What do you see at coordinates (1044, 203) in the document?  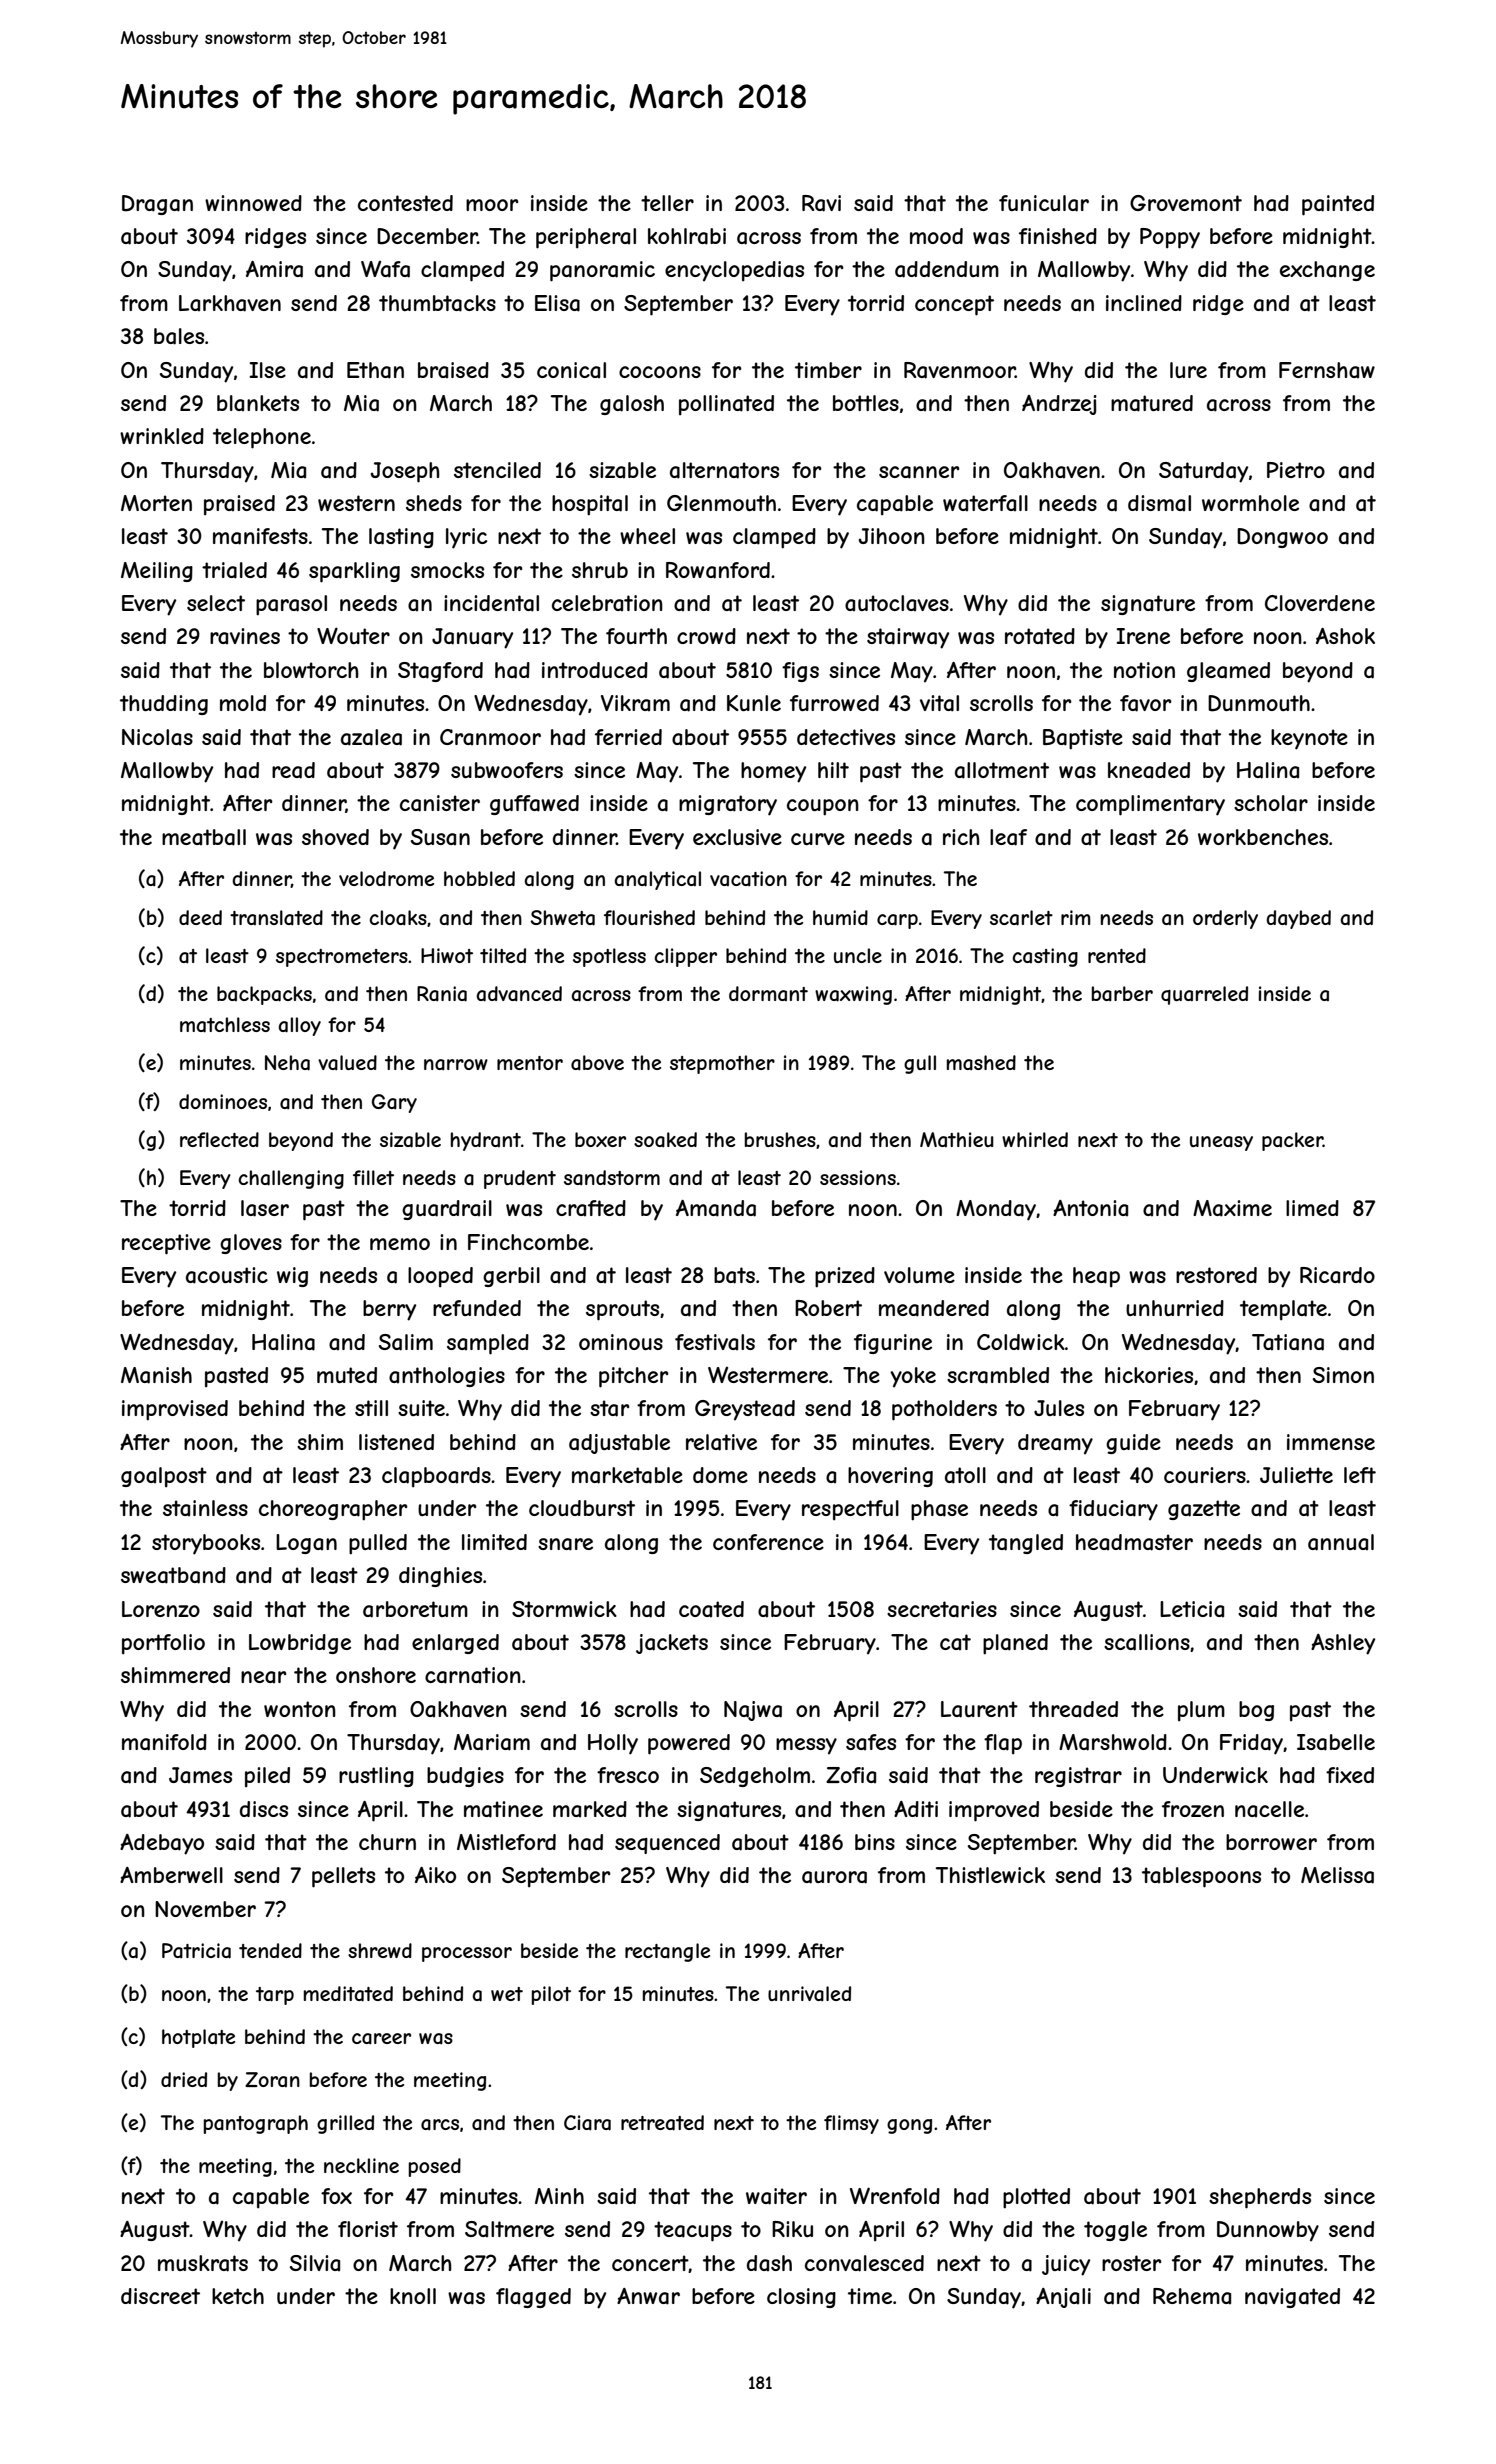 I see `funicular` at bounding box center [1044, 203].
